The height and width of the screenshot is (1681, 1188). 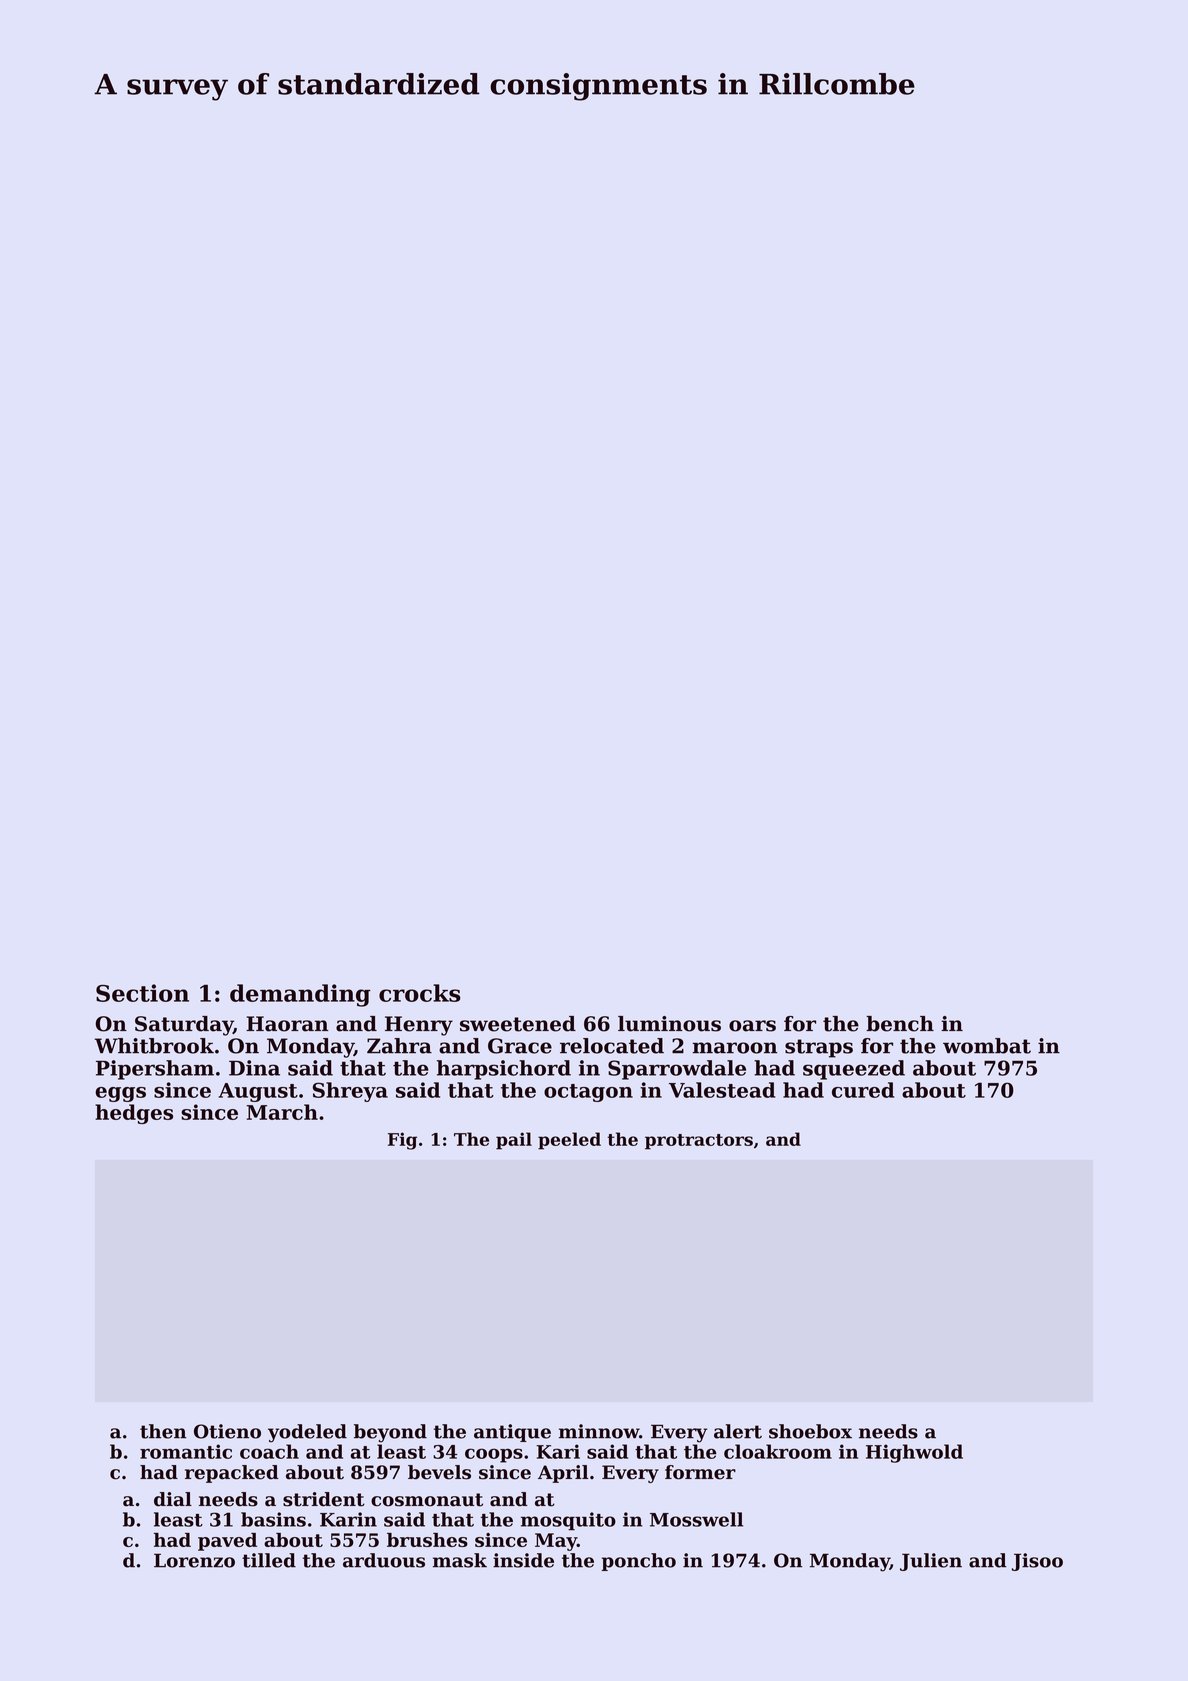 What do you see at coordinates (987, 1046) in the screenshot?
I see `wombat` at bounding box center [987, 1046].
